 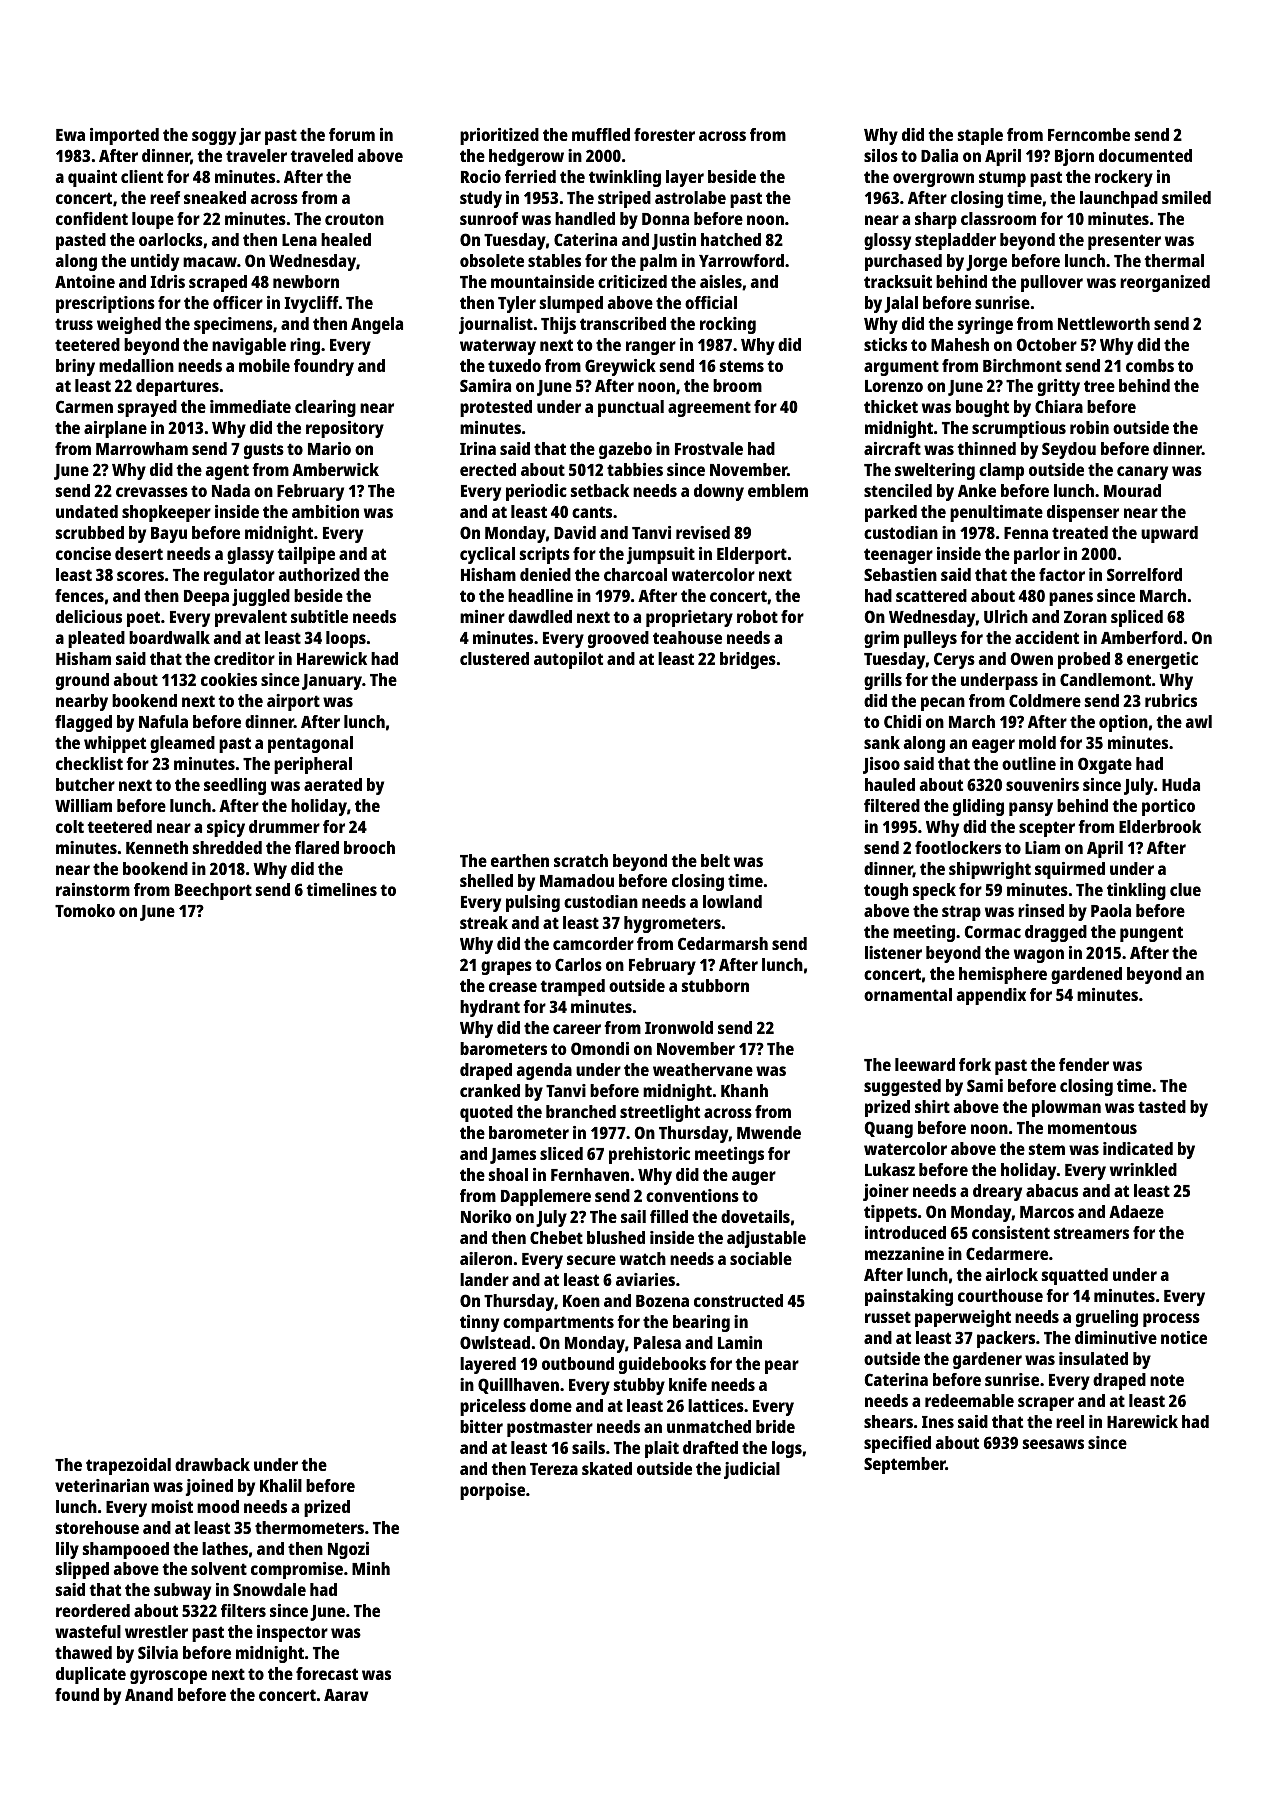 What do you see at coordinates (709, 448) in the document?
I see `Frostvale` at bounding box center [709, 448].
